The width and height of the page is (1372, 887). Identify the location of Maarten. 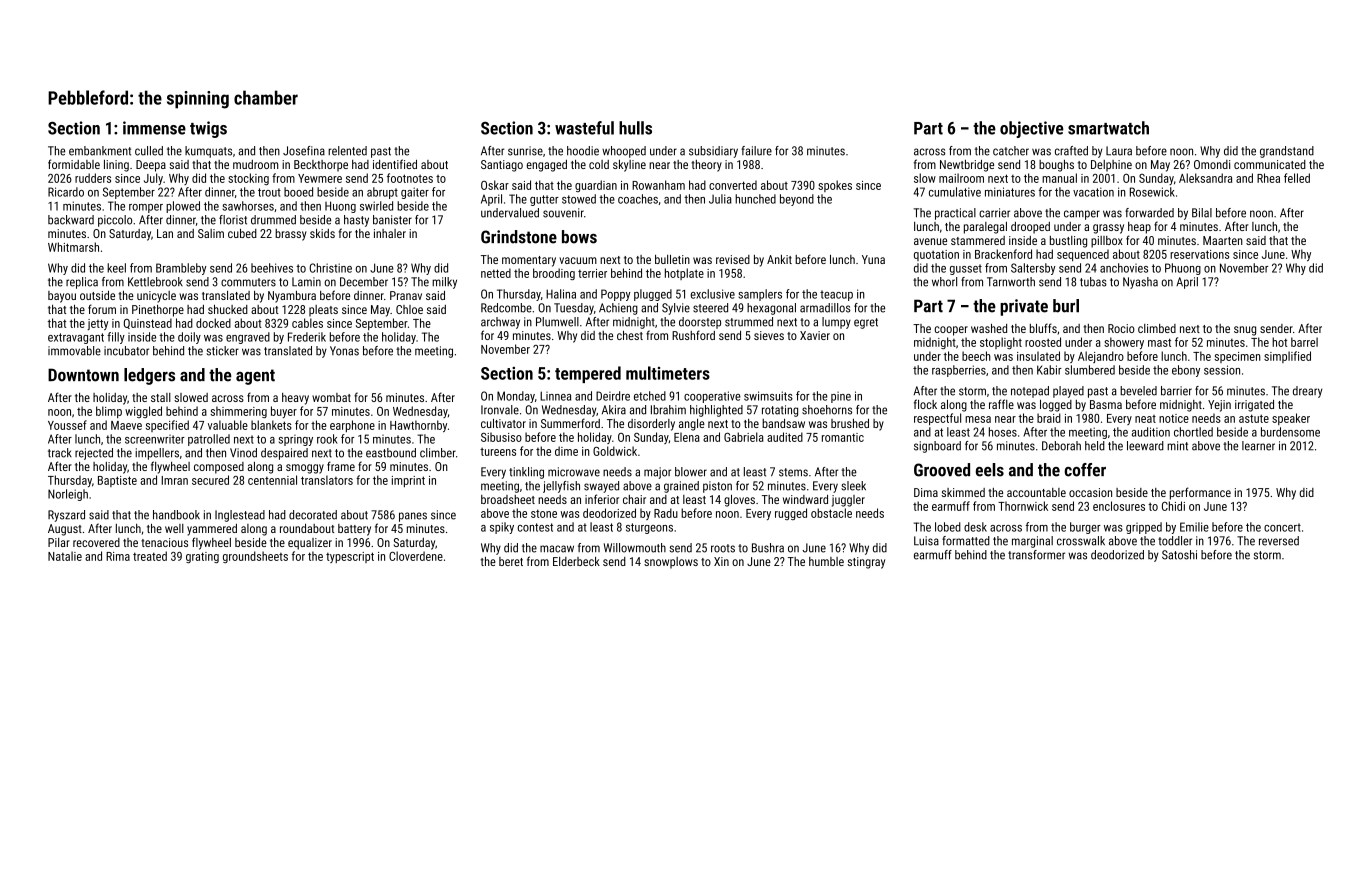
(1223, 240).
